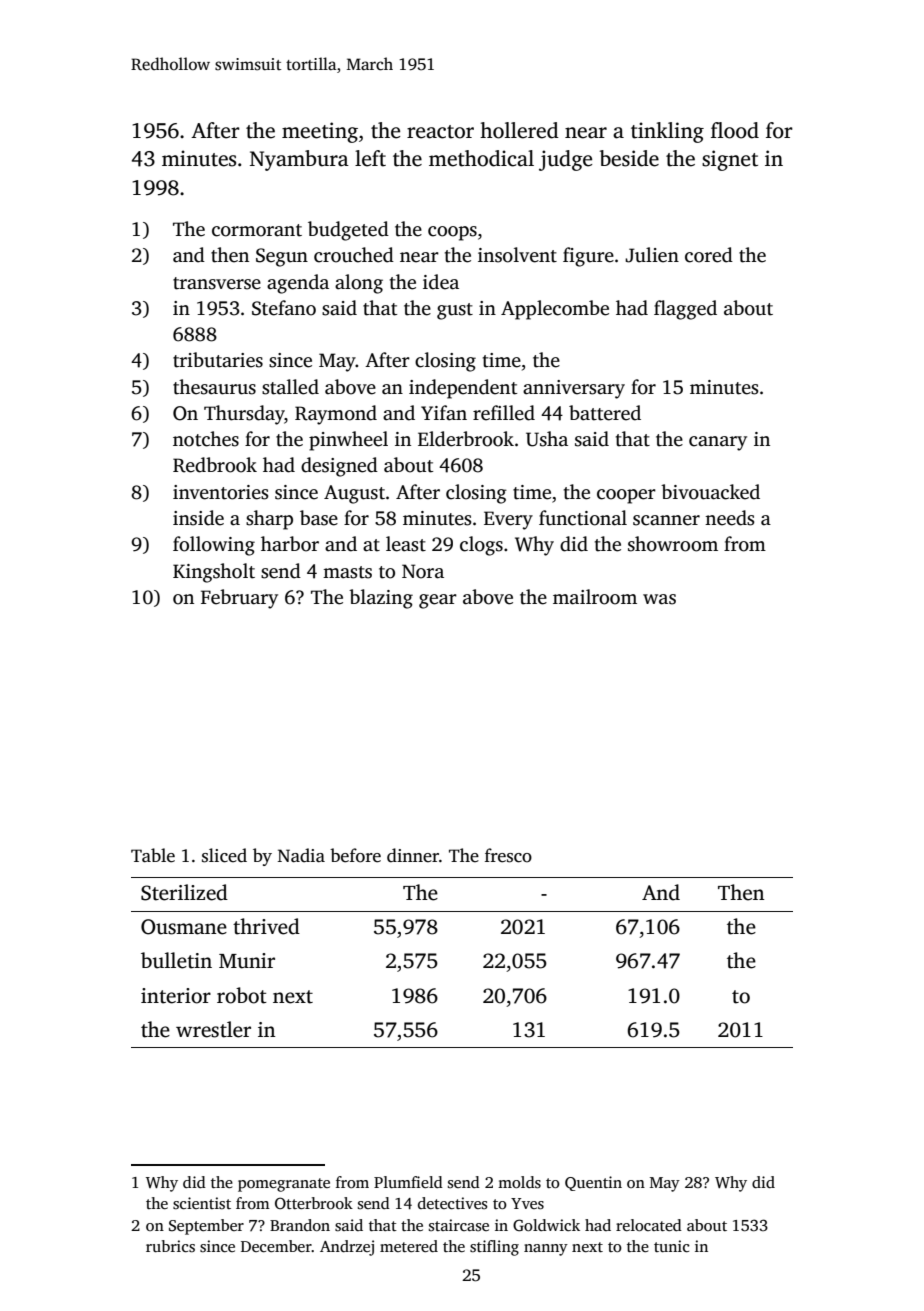 The height and width of the screenshot is (1311, 924). What do you see at coordinates (438, 601) in the screenshot?
I see `gear` at bounding box center [438, 601].
